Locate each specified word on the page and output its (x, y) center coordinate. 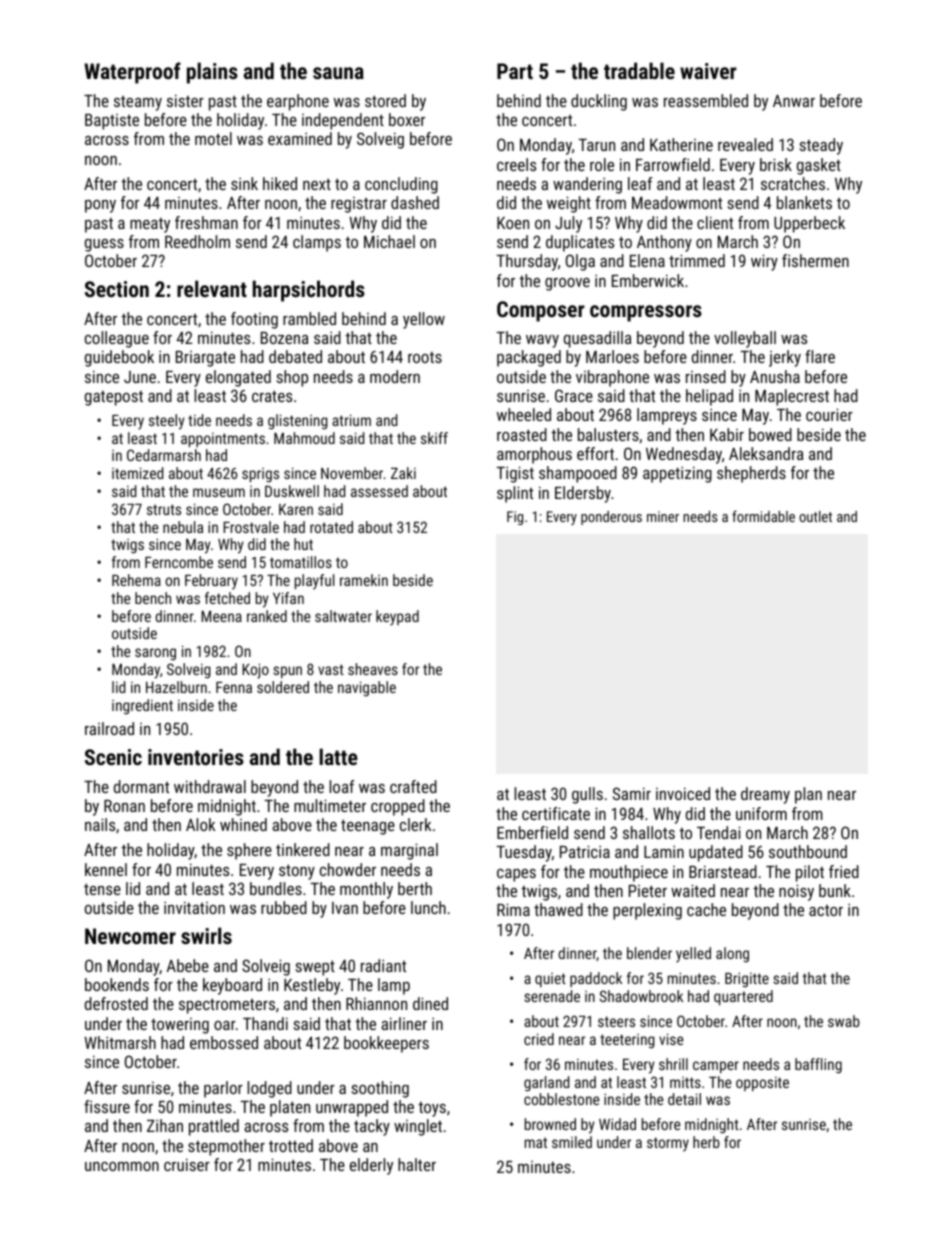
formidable (763, 516)
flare (820, 356)
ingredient (142, 707)
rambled (309, 318)
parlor (223, 1089)
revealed (745, 144)
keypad (397, 618)
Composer (541, 311)
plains (212, 73)
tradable (639, 70)
